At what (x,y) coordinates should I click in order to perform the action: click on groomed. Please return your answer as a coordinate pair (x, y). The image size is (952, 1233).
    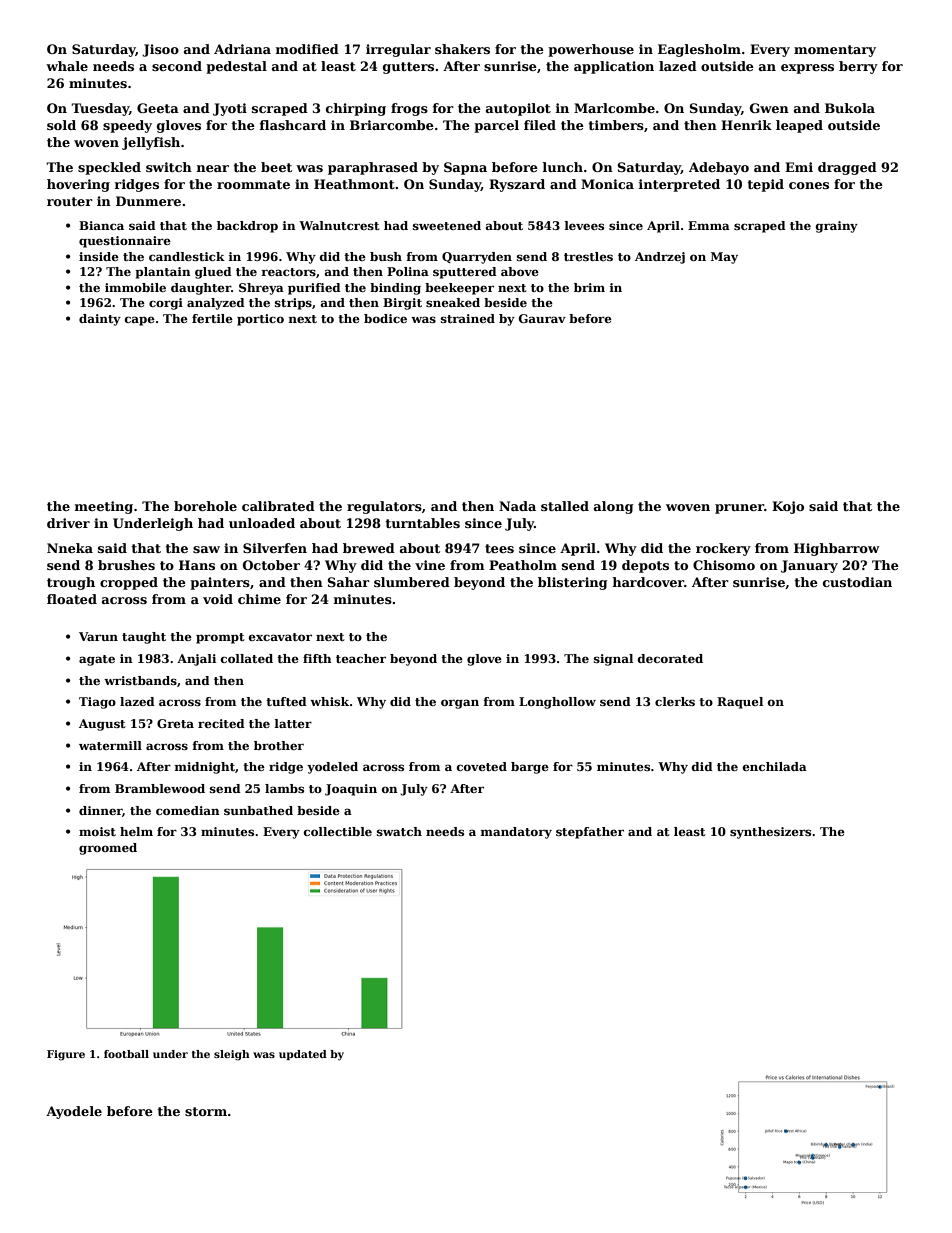
    Looking at the image, I should click on (108, 849).
